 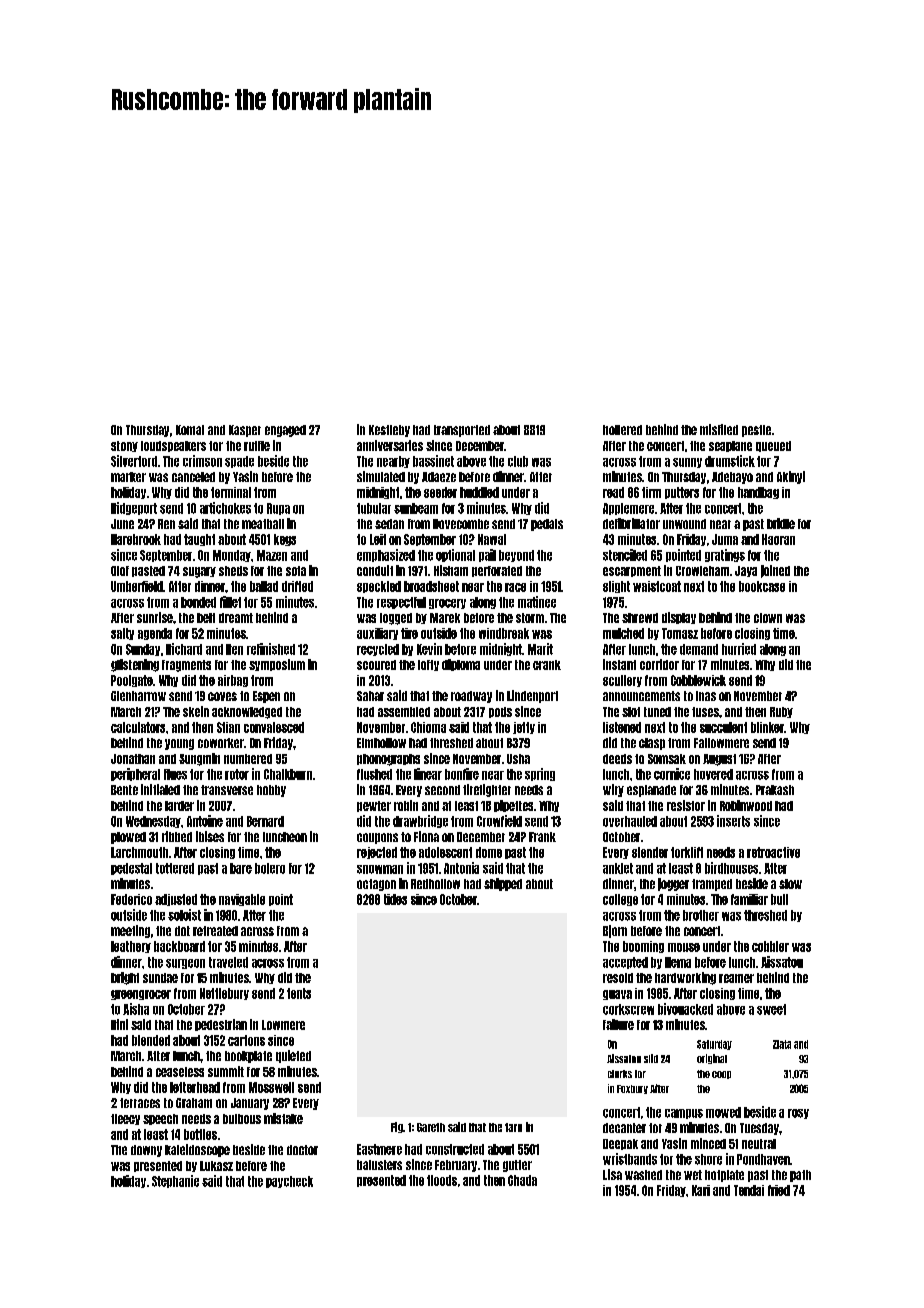 I want to click on Eastmere, so click(x=379, y=1149).
